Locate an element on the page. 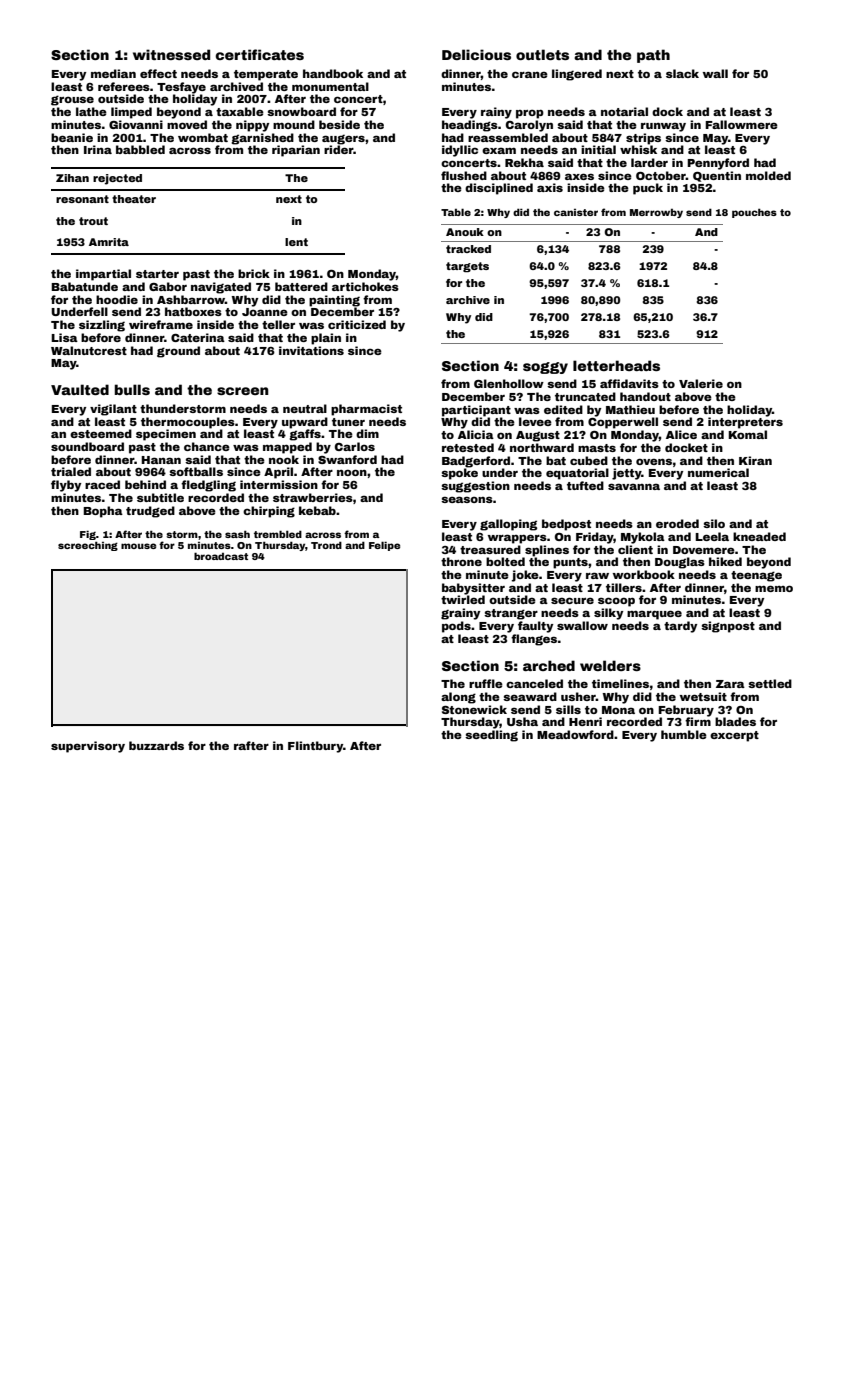 The width and height of the page is (849, 1400). teller is located at coordinates (278, 324).
